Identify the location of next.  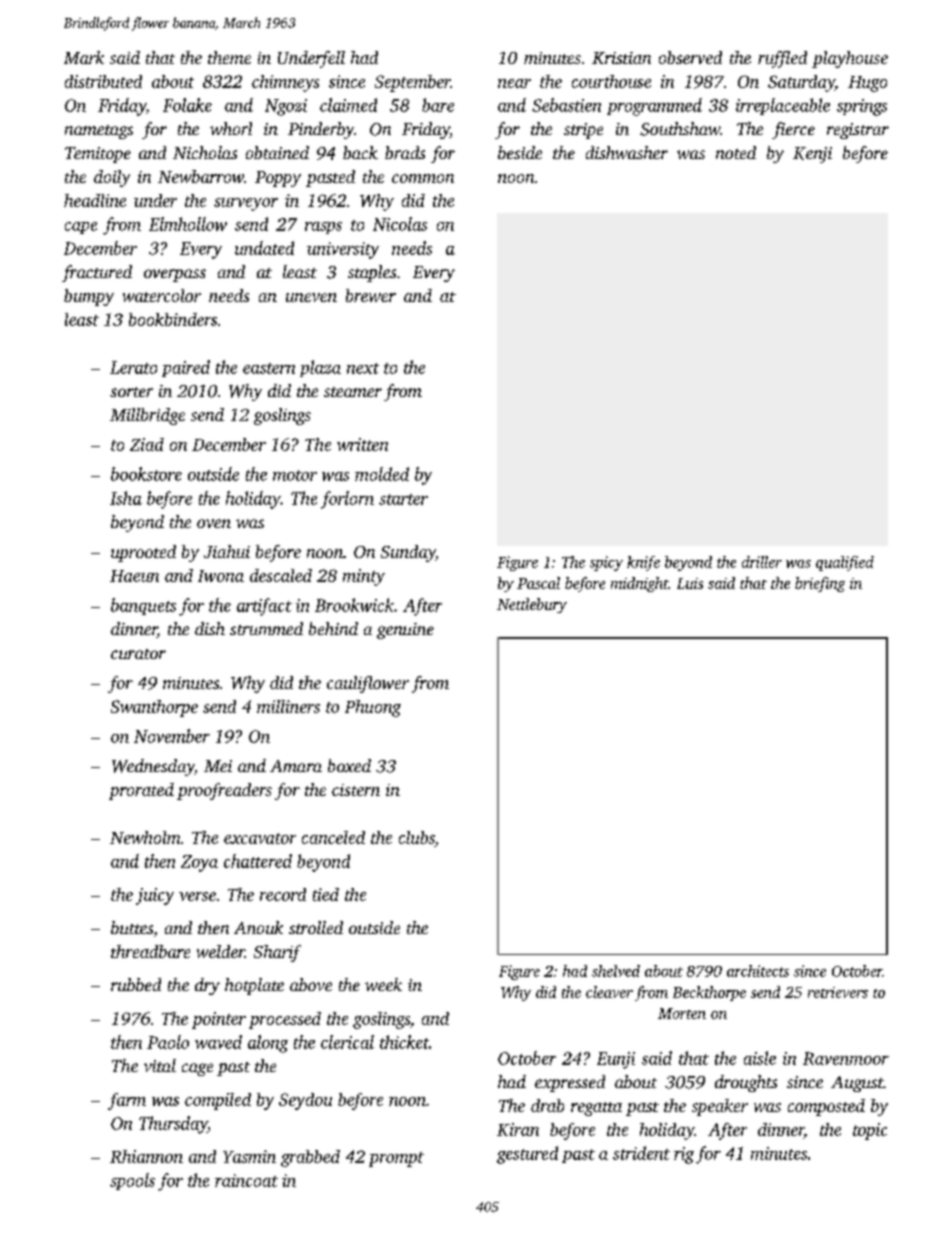
(363, 368).
